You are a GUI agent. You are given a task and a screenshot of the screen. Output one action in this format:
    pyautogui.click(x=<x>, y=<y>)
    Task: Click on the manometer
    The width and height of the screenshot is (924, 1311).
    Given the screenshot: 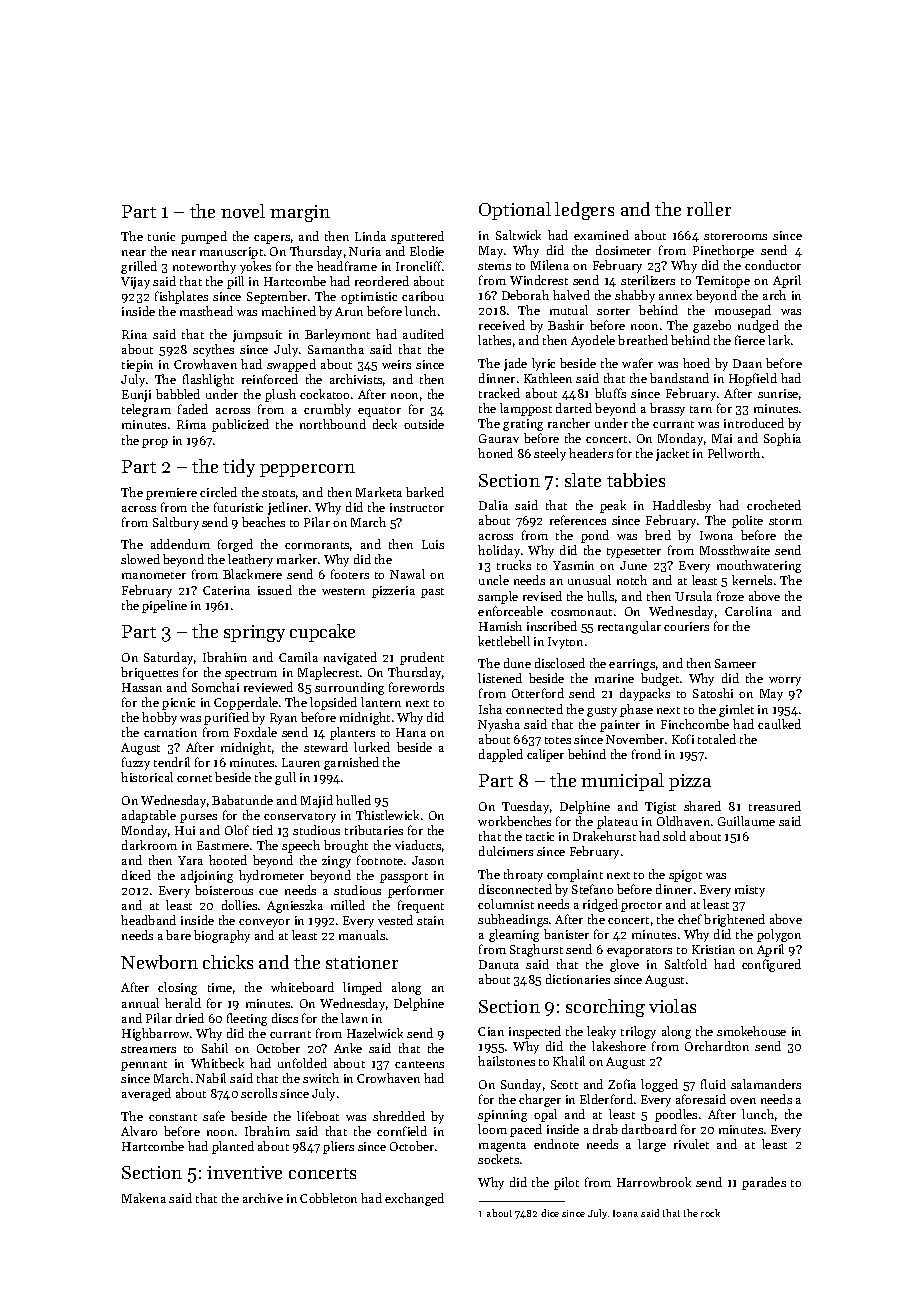 What is the action you would take?
    pyautogui.click(x=154, y=575)
